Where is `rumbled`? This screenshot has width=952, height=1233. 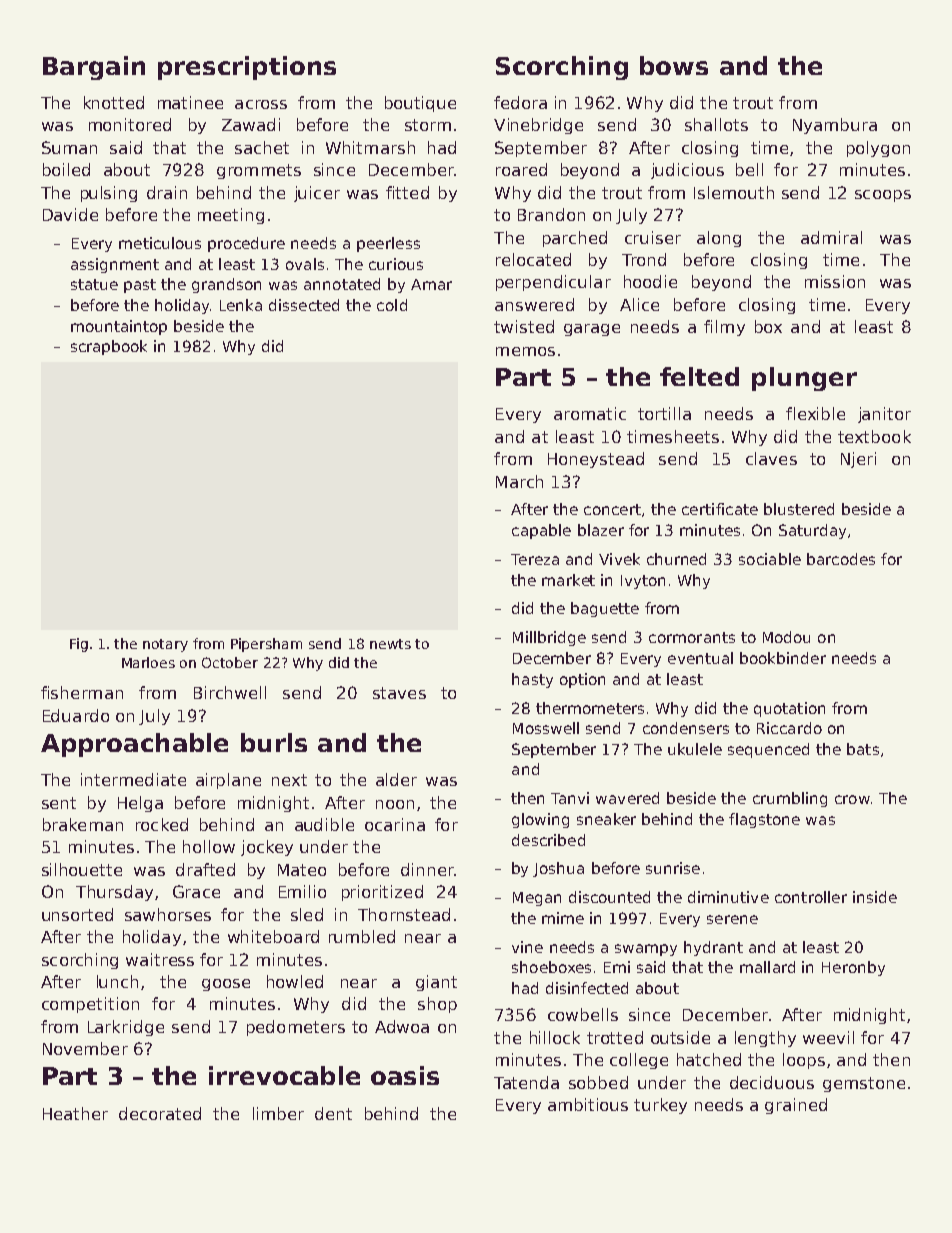 rumbled is located at coordinates (362, 936).
